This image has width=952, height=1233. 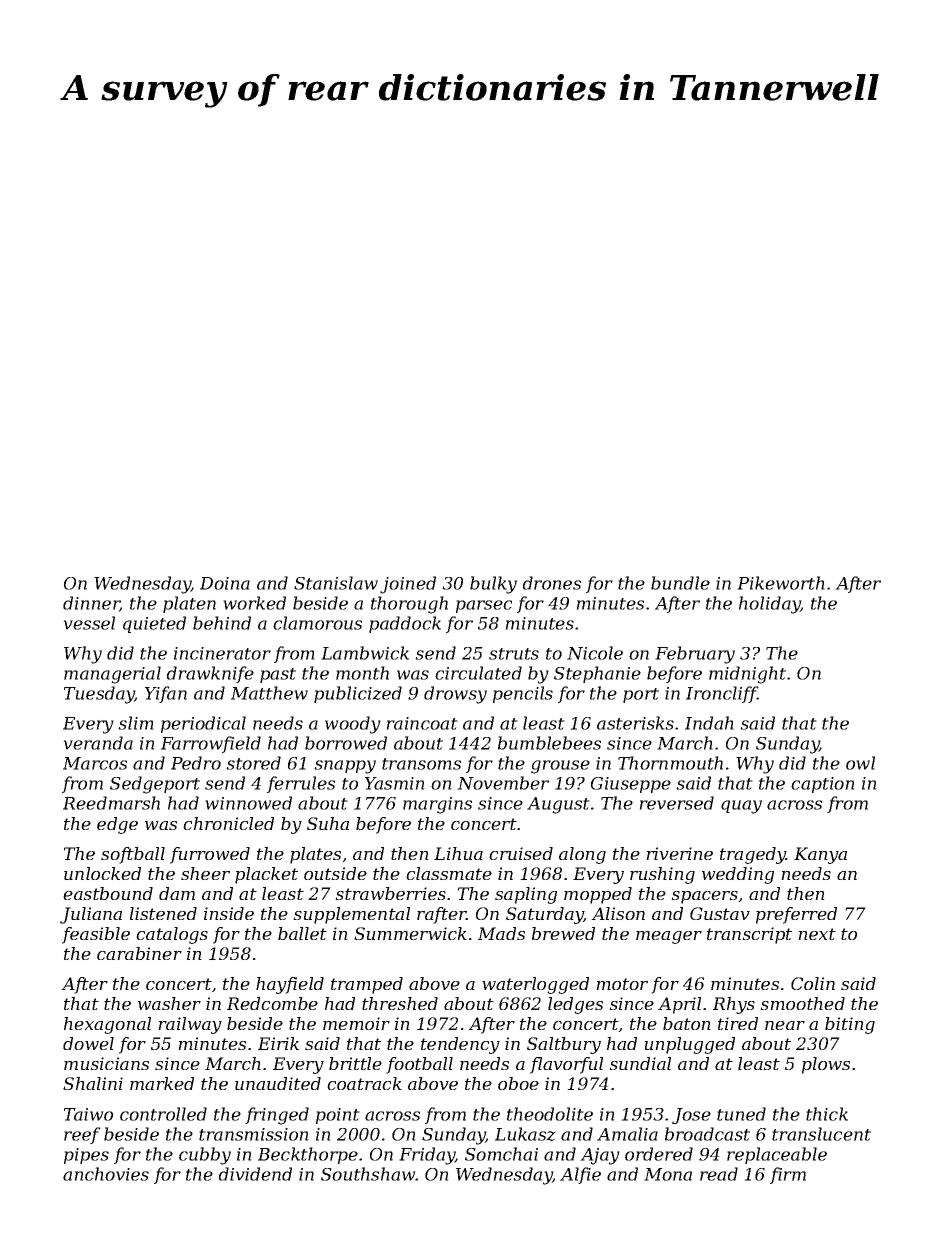 What do you see at coordinates (781, 583) in the image?
I see `Pikeworth` at bounding box center [781, 583].
